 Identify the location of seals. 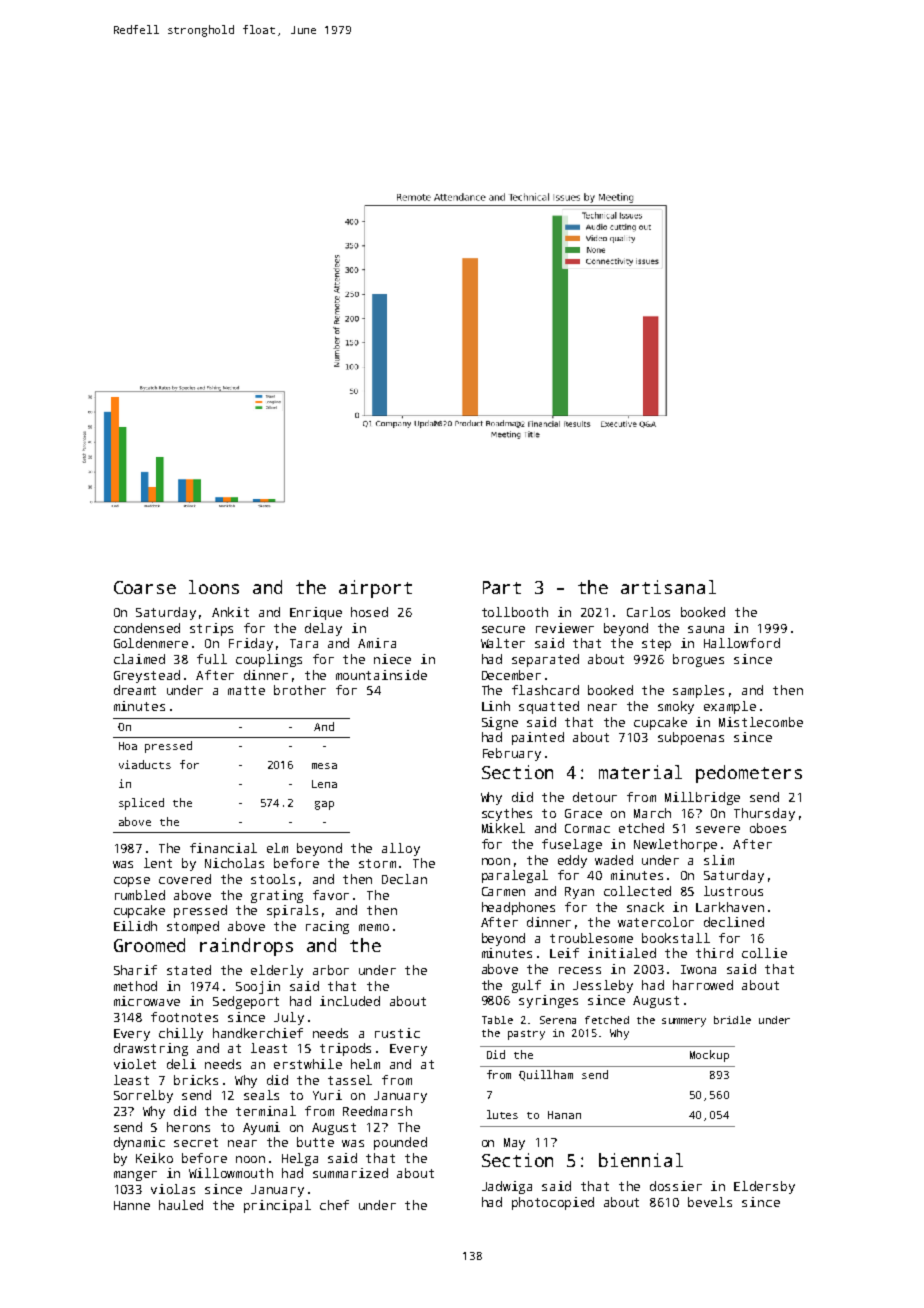
(261, 1095).
